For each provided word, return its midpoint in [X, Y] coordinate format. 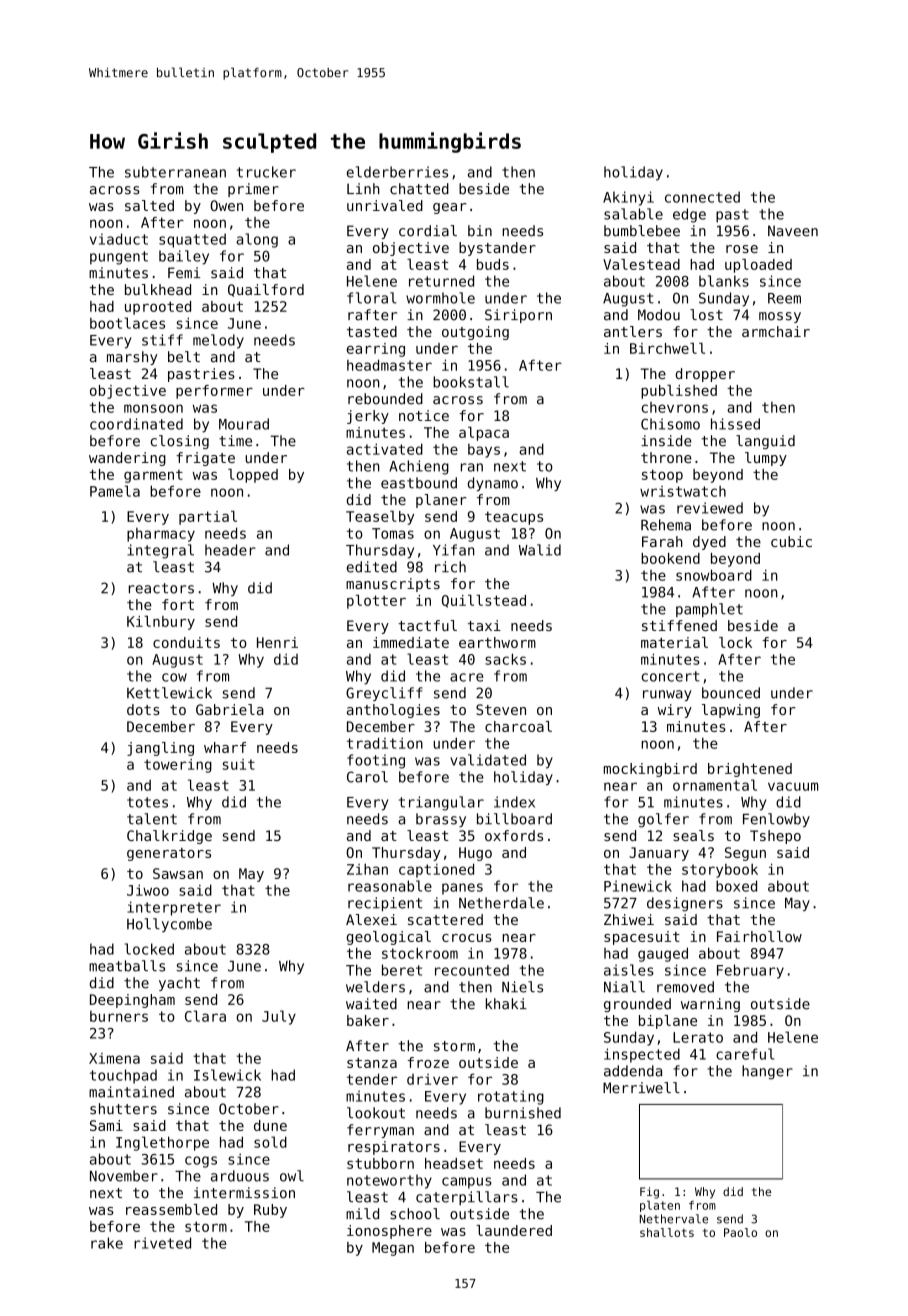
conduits [186, 642]
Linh [363, 188]
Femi [184, 273]
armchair [776, 331]
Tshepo [775, 837]
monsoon [153, 408]
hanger [767, 1072]
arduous [240, 1176]
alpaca [484, 434]
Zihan [367, 869]
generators [169, 854]
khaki [506, 1004]
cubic [791, 541]
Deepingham [132, 1001]
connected [702, 197]
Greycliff [384, 694]
